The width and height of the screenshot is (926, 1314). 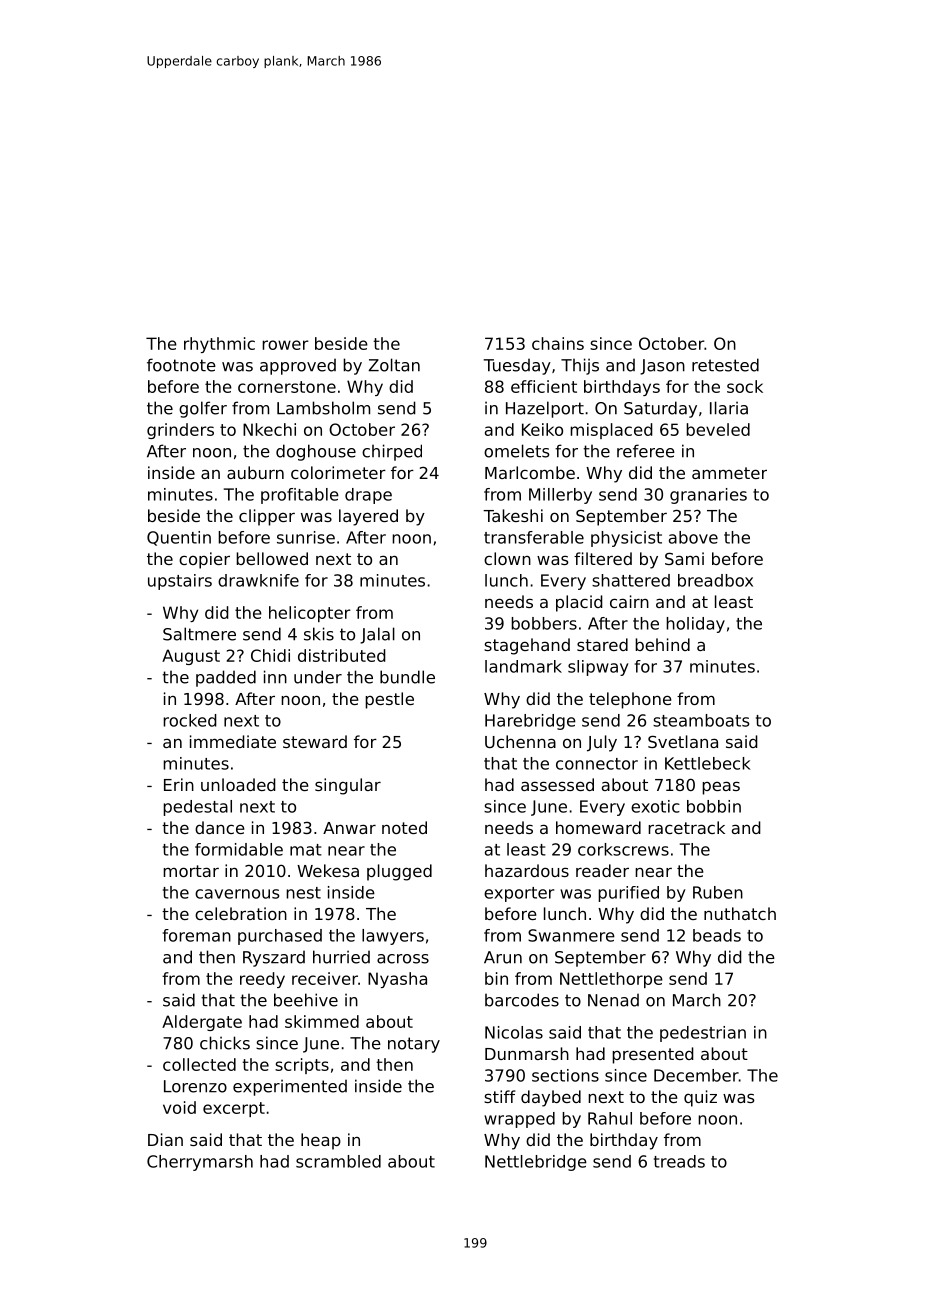 I want to click on treads, so click(x=679, y=1161).
